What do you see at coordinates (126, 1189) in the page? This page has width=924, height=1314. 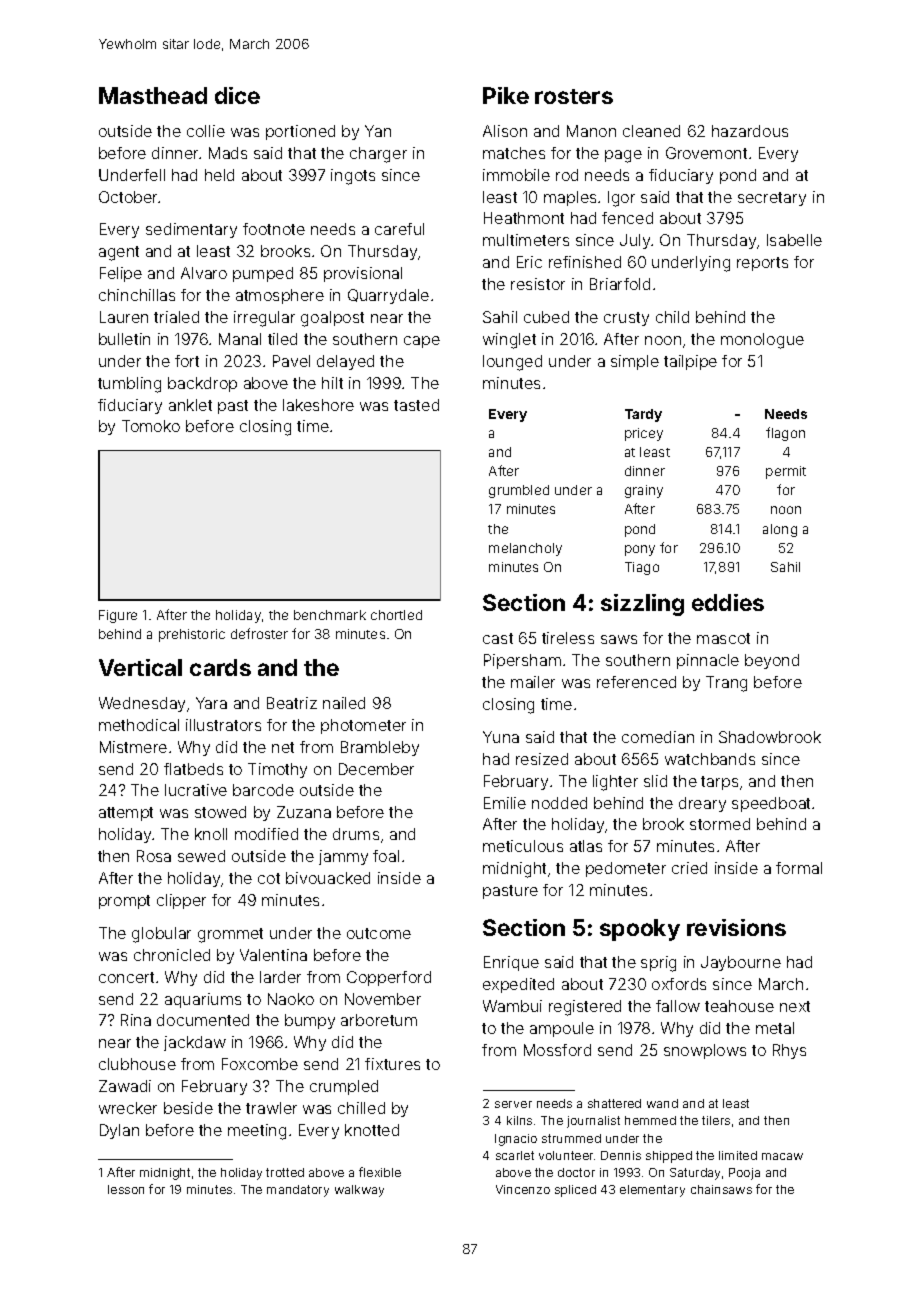 I see `lesson` at bounding box center [126, 1189].
